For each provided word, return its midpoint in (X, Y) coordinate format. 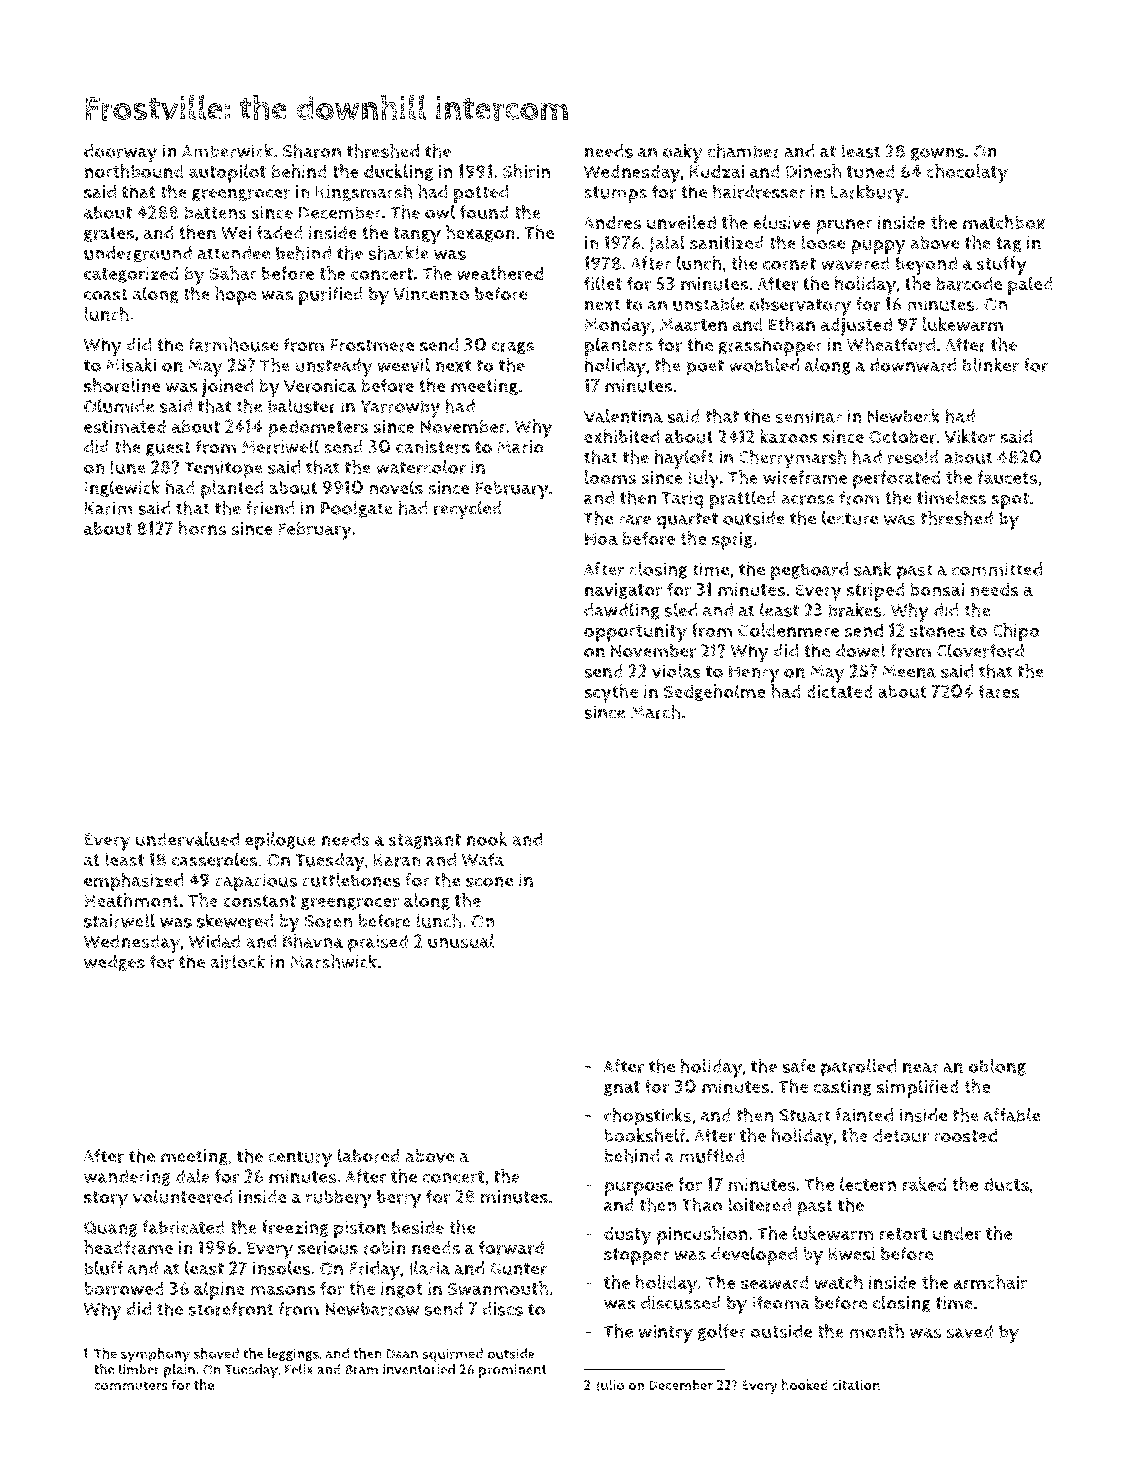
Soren (328, 921)
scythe (611, 694)
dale (192, 1176)
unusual (461, 941)
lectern (868, 1184)
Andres (612, 222)
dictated (839, 691)
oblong (997, 1067)
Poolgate (357, 509)
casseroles (215, 859)
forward (511, 1247)
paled (1030, 285)
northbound (134, 171)
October (902, 437)
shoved (216, 1353)
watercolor (421, 467)
